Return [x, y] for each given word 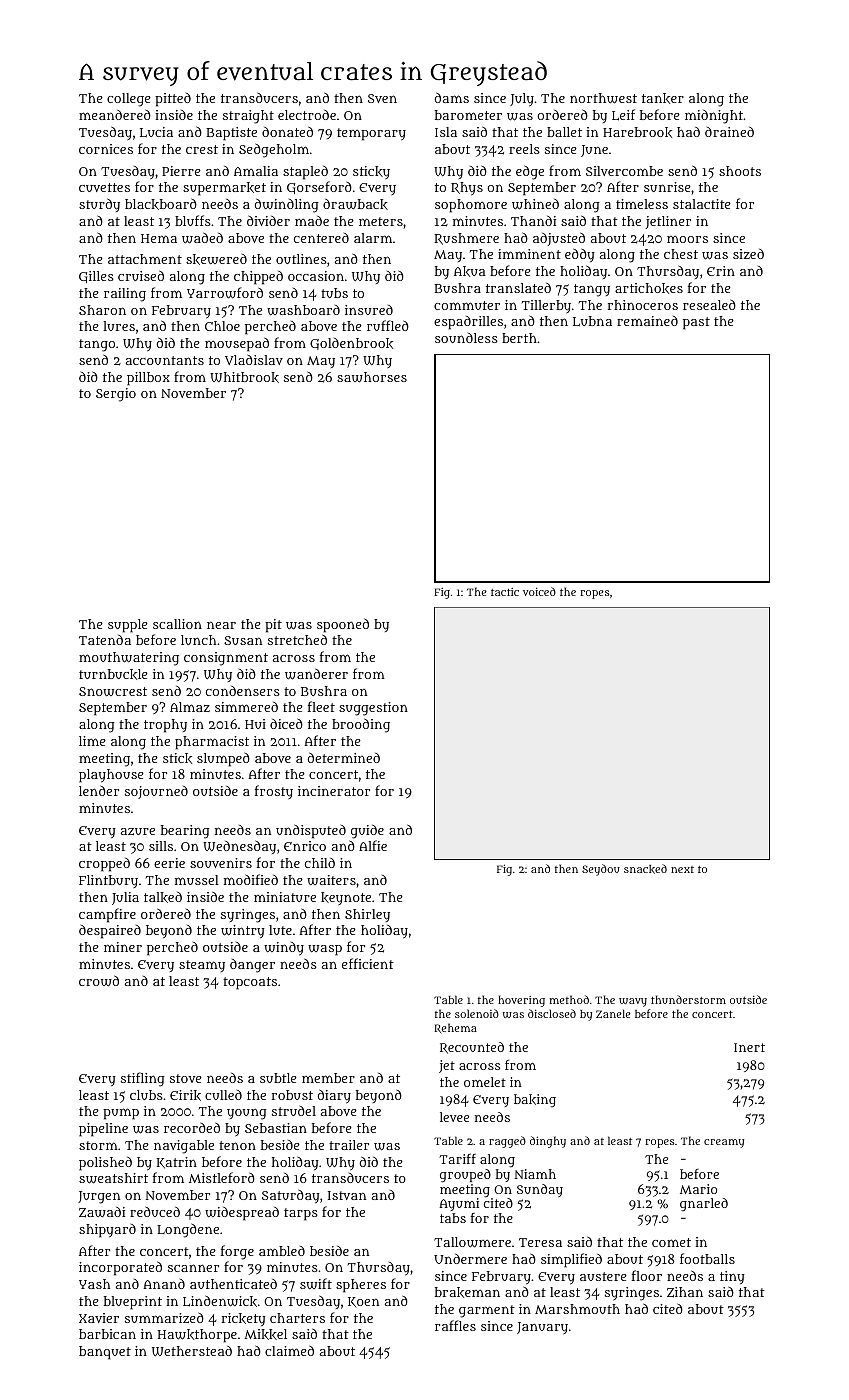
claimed [289, 1350]
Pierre [181, 171]
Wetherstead [192, 1351]
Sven [382, 98]
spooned [343, 625]
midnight [714, 117]
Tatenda [105, 640]
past [696, 323]
